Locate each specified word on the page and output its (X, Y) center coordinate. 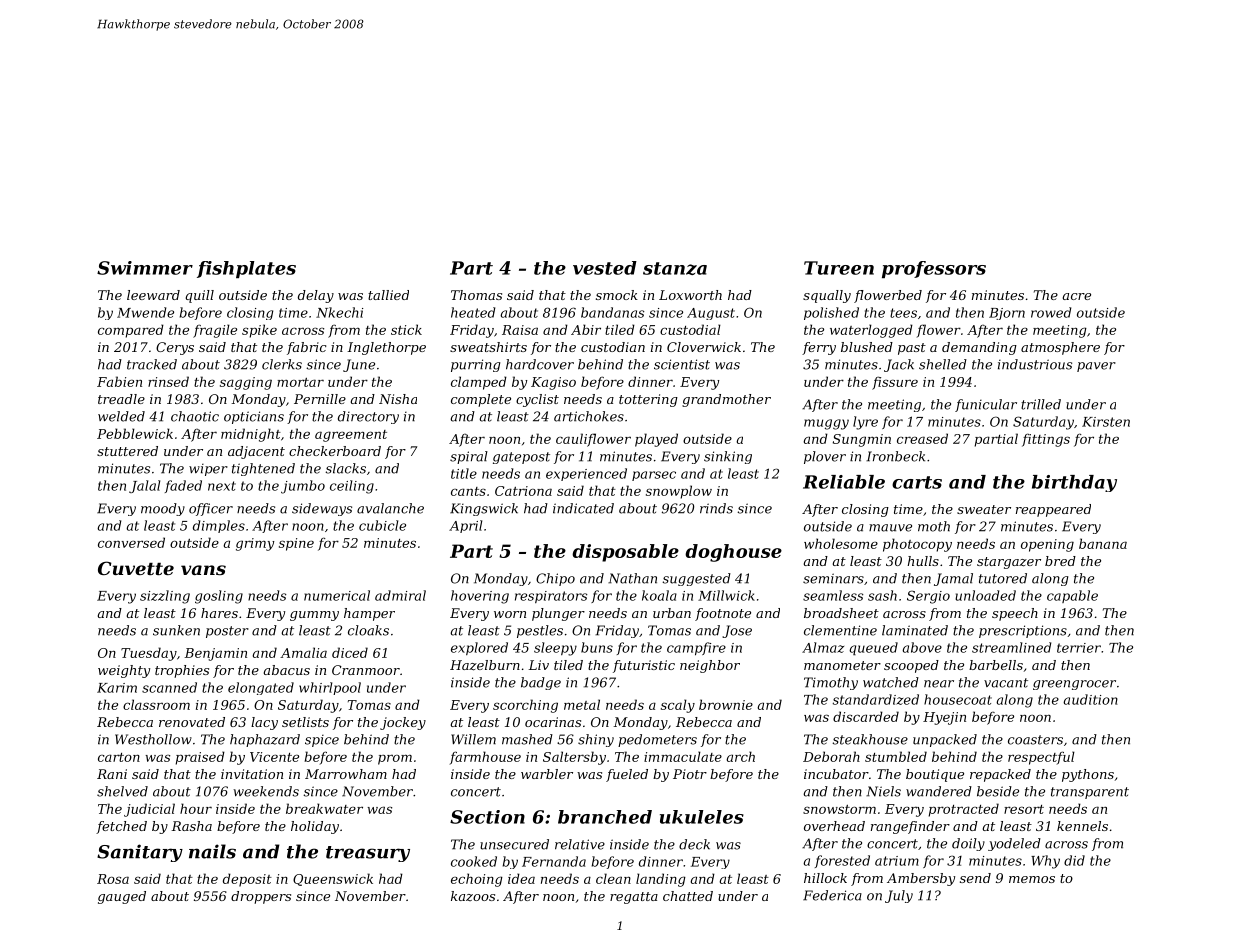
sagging (246, 383)
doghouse (733, 553)
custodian (613, 347)
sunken (176, 630)
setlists (305, 722)
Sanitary (140, 853)
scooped (911, 666)
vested (605, 268)
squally (827, 296)
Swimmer (145, 268)
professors (934, 269)
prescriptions (1023, 631)
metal (582, 704)
